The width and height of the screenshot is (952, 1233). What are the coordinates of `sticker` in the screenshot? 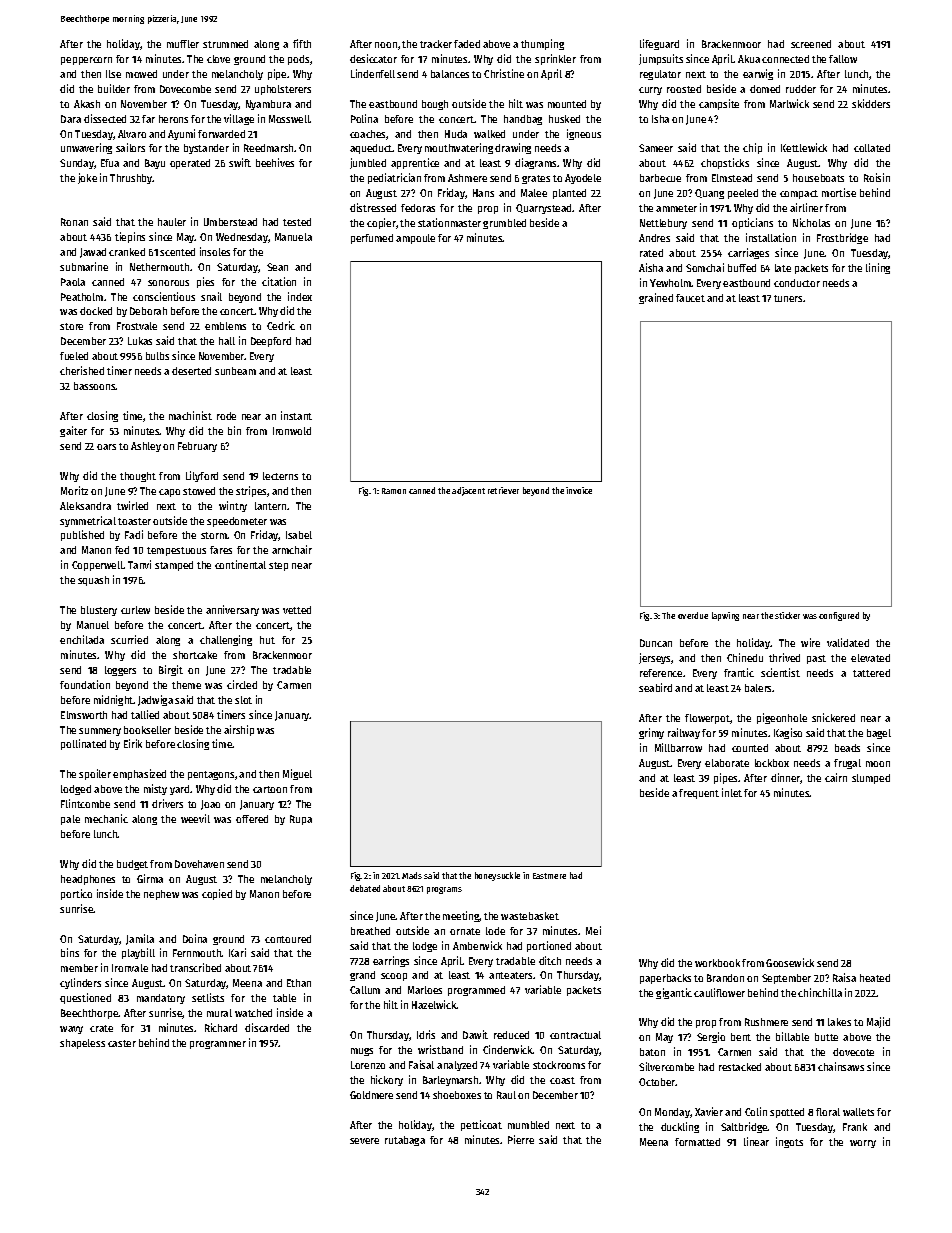 It's located at (787, 615).
